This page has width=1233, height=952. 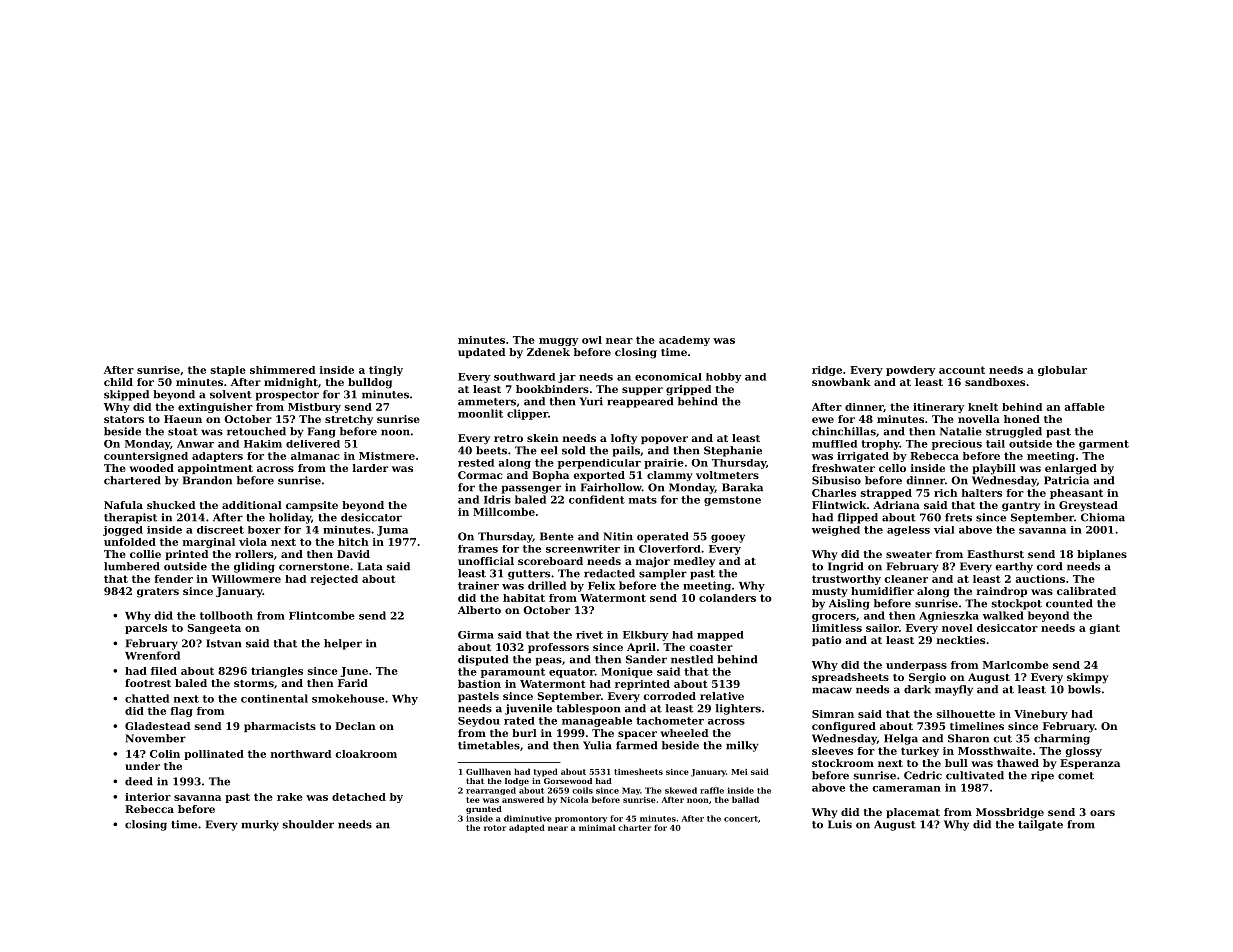 What do you see at coordinates (1076, 776) in the page?
I see `comet` at bounding box center [1076, 776].
